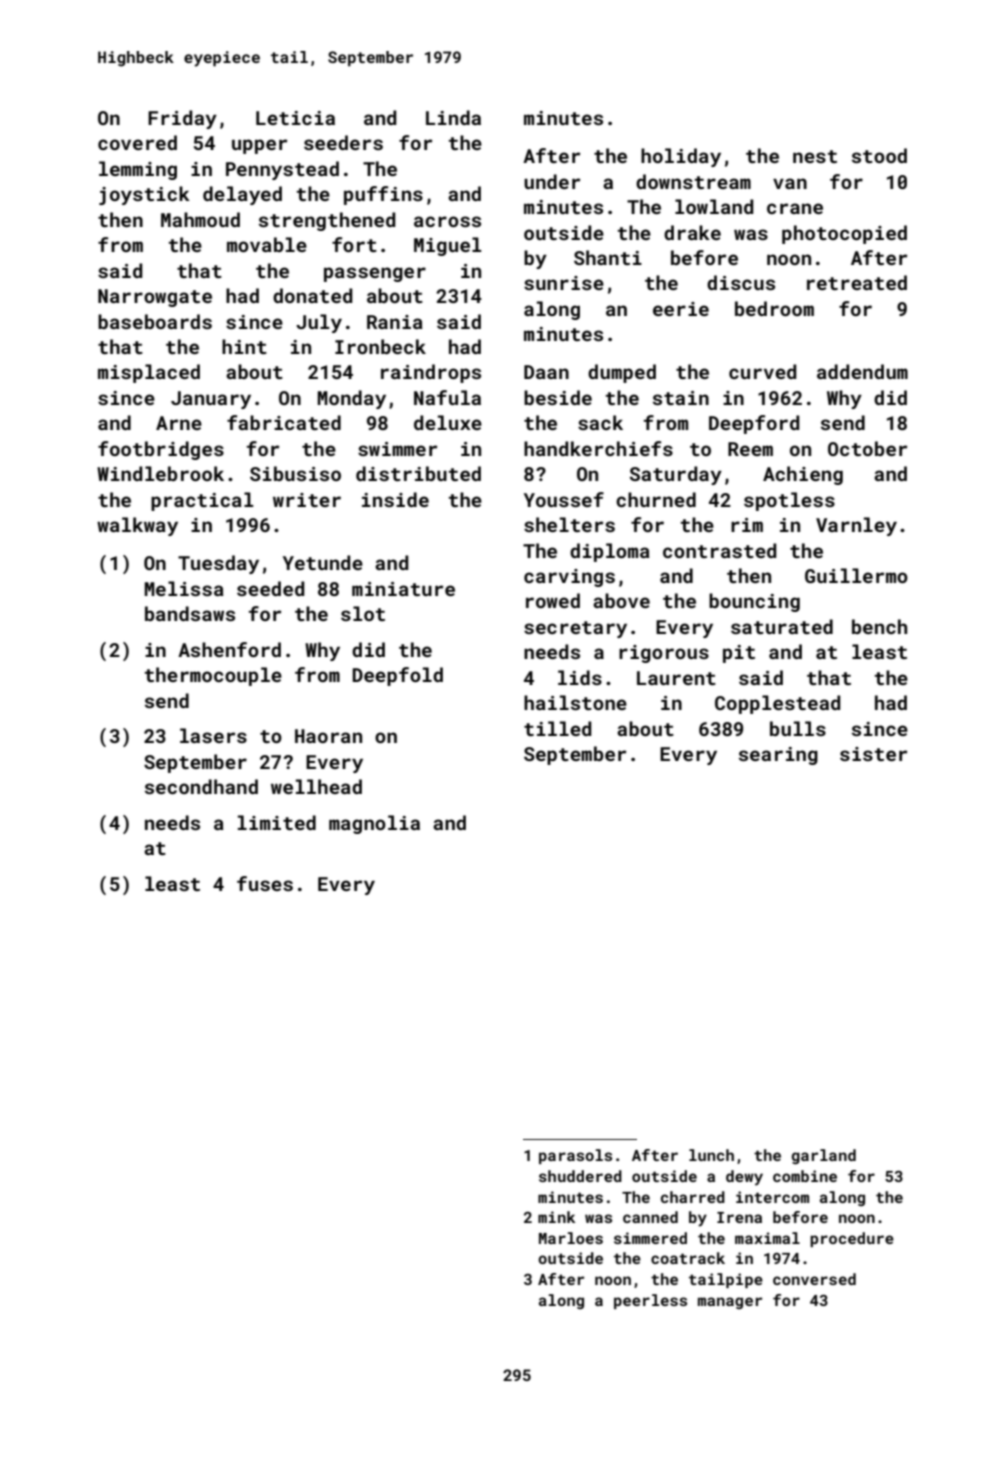 This document has height=1457, width=1006. What do you see at coordinates (295, 118) in the document?
I see `Leticia` at bounding box center [295, 118].
